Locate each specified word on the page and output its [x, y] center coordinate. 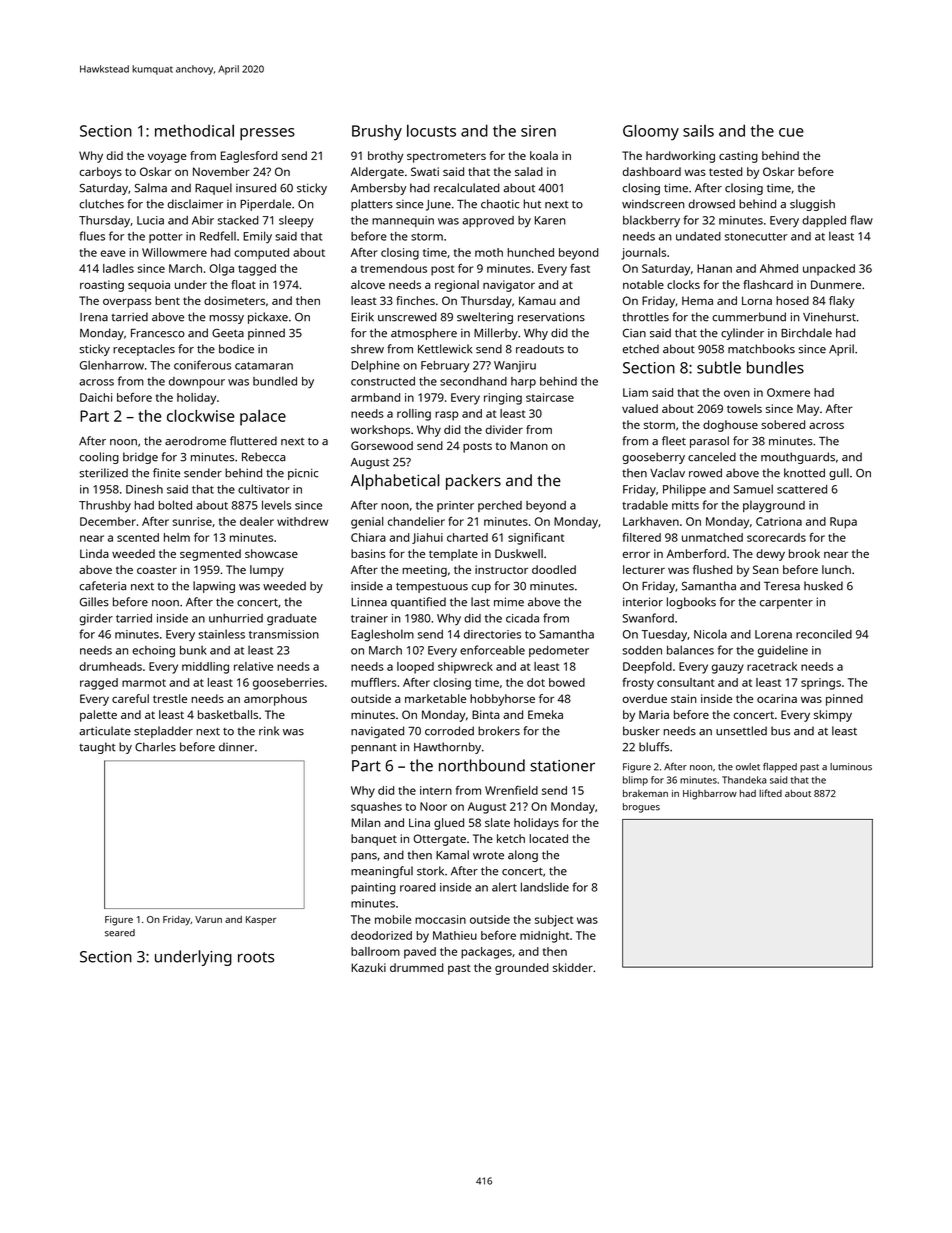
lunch [836, 569]
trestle [170, 698]
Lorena [773, 634]
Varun [208, 919]
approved [488, 221]
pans [364, 857]
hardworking [680, 157]
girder [96, 620]
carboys [101, 173]
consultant [686, 682]
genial [367, 523]
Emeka [545, 714]
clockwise [201, 415]
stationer [562, 766]
